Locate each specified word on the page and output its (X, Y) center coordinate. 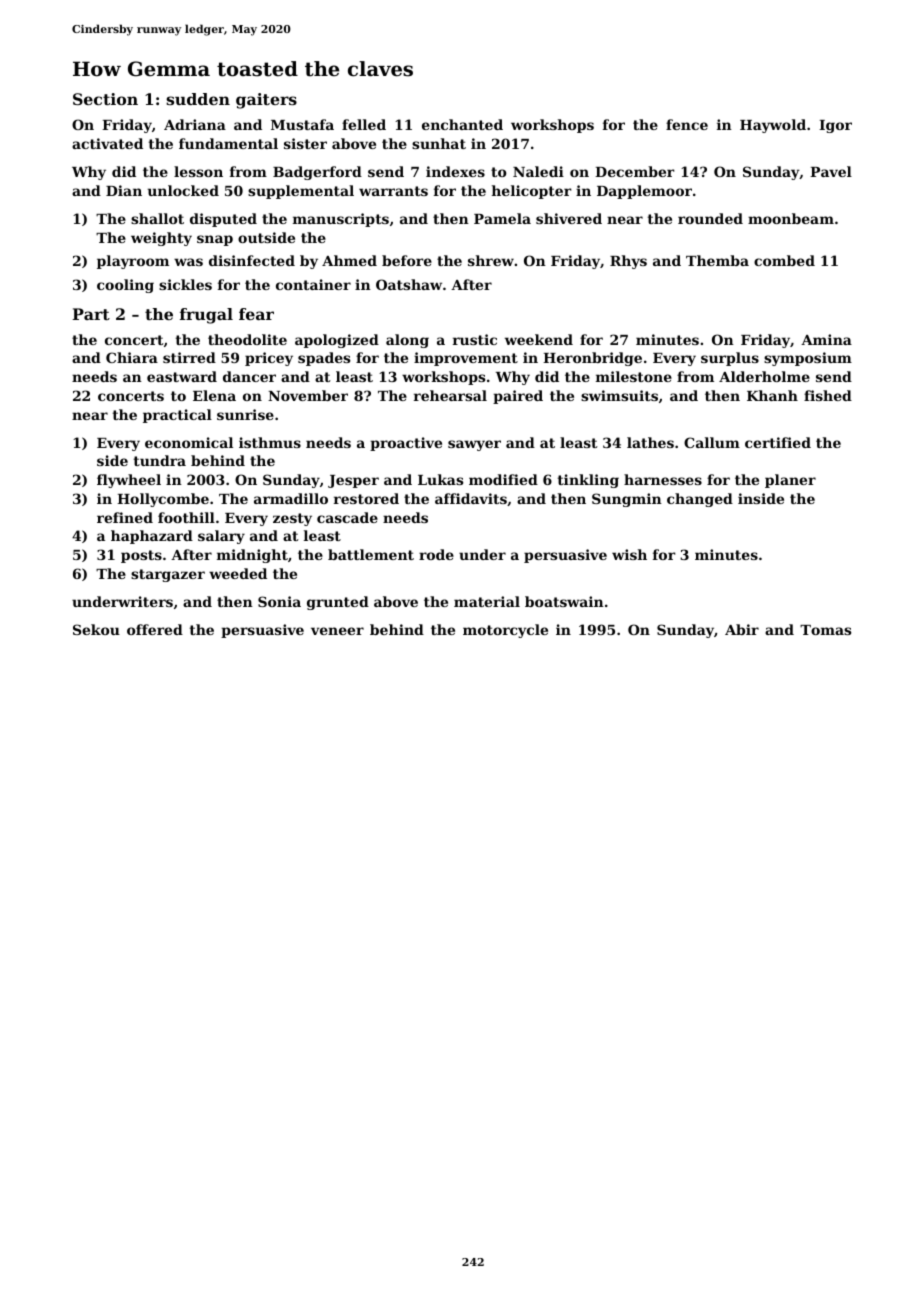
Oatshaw (409, 284)
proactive (406, 444)
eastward (182, 376)
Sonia (279, 601)
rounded (710, 218)
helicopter (532, 192)
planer (790, 481)
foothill (186, 517)
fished (828, 395)
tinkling (588, 481)
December (635, 171)
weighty (161, 239)
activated (107, 143)
